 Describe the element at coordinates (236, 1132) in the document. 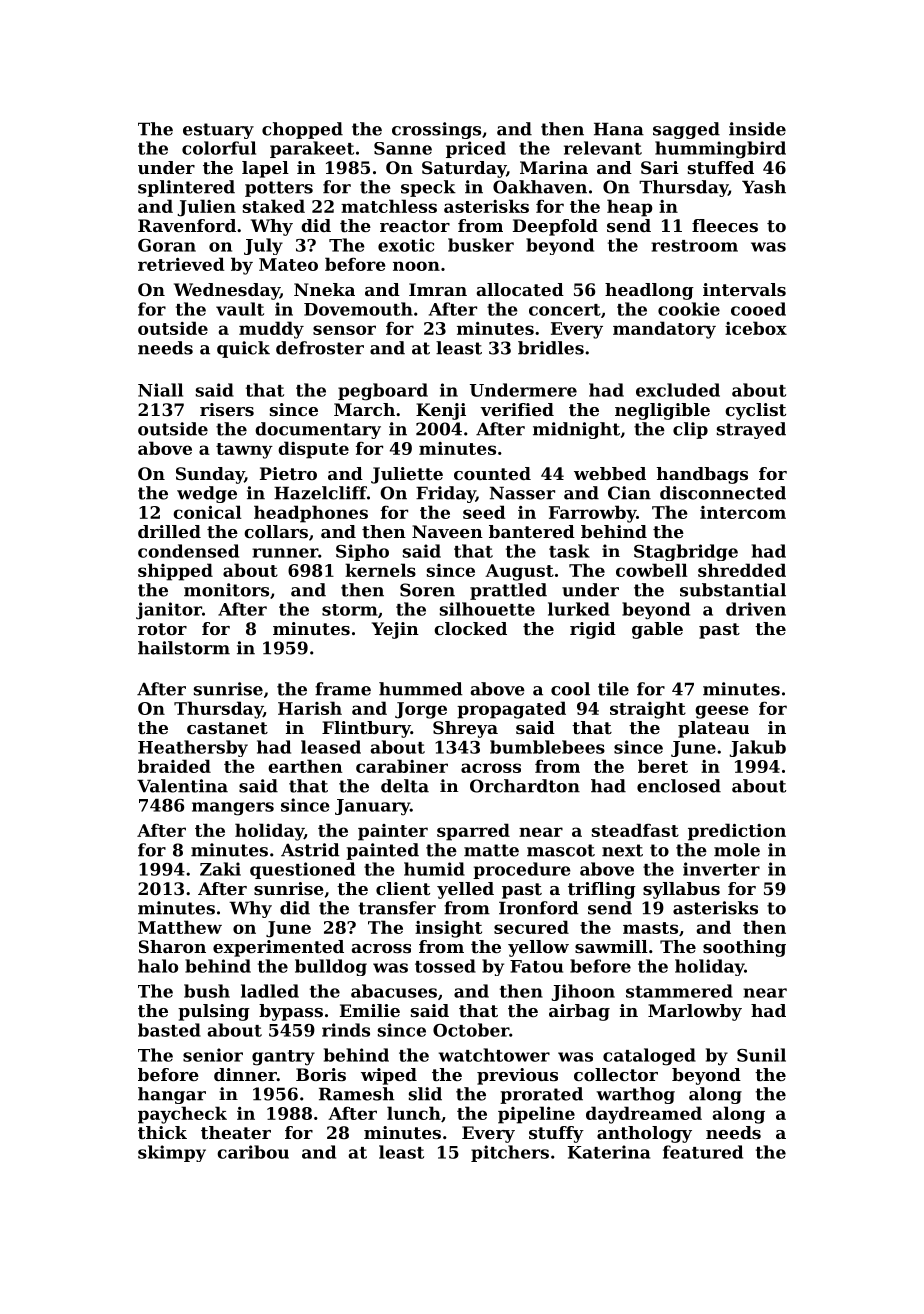

I see `theater` at that location.
